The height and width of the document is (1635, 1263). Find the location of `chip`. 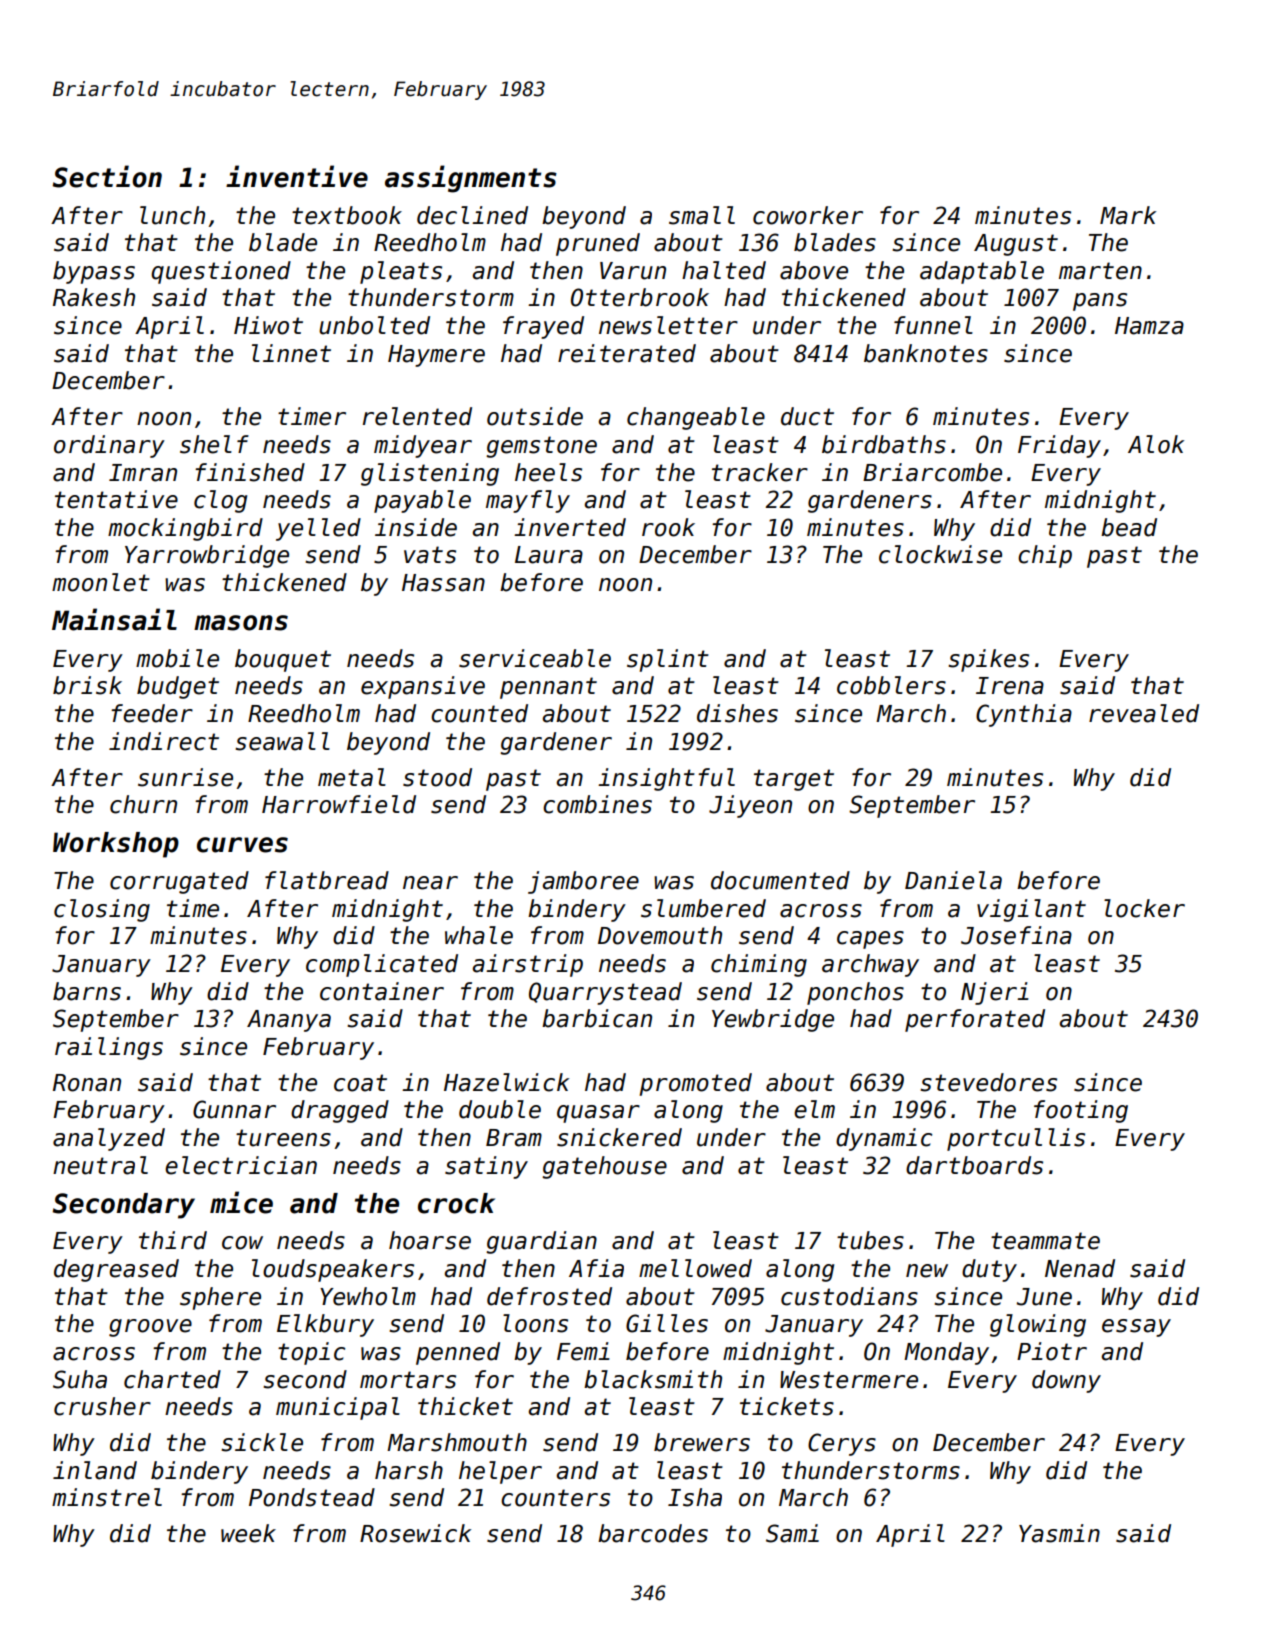

chip is located at coordinates (1045, 556).
